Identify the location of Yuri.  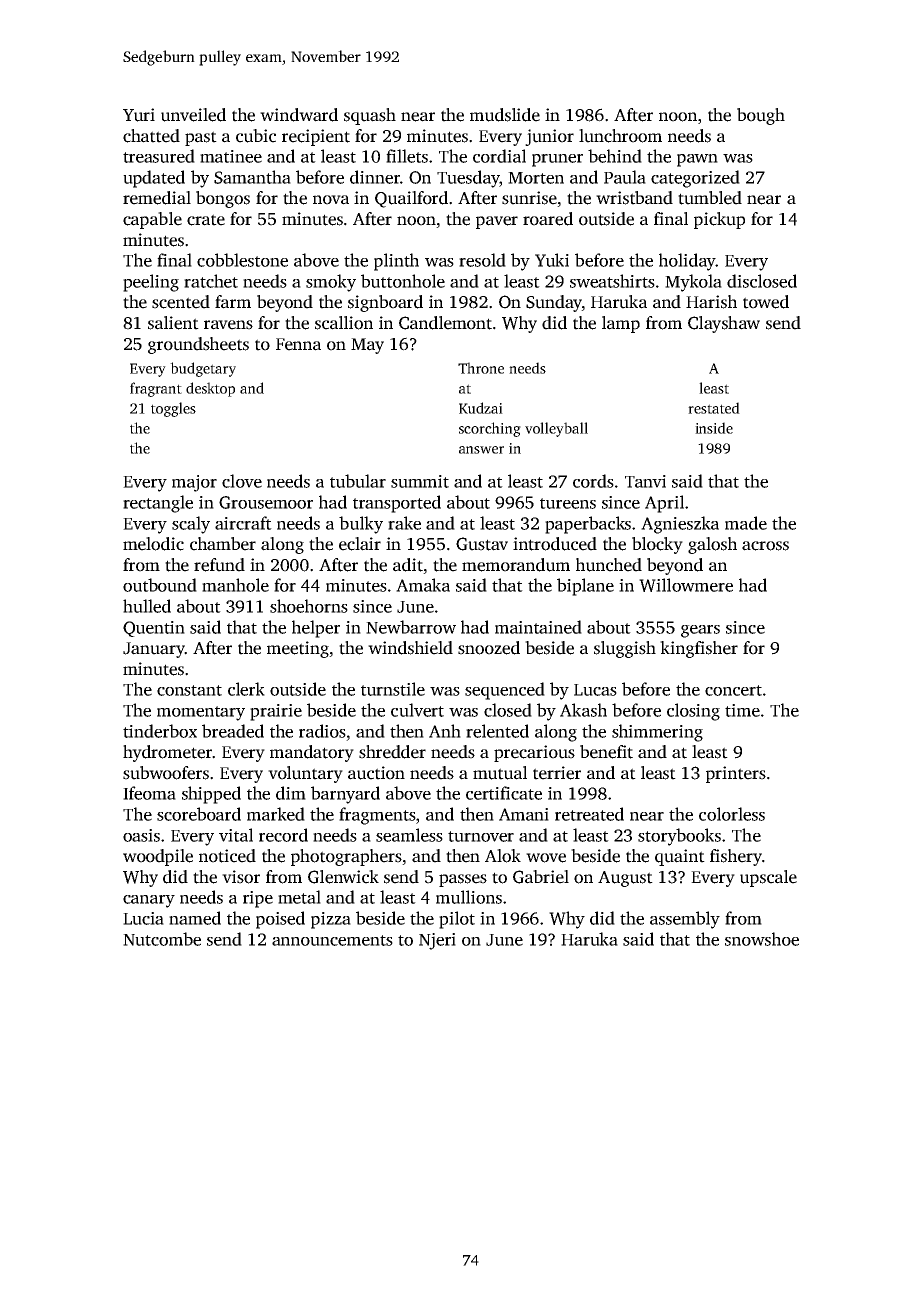
(139, 115).
